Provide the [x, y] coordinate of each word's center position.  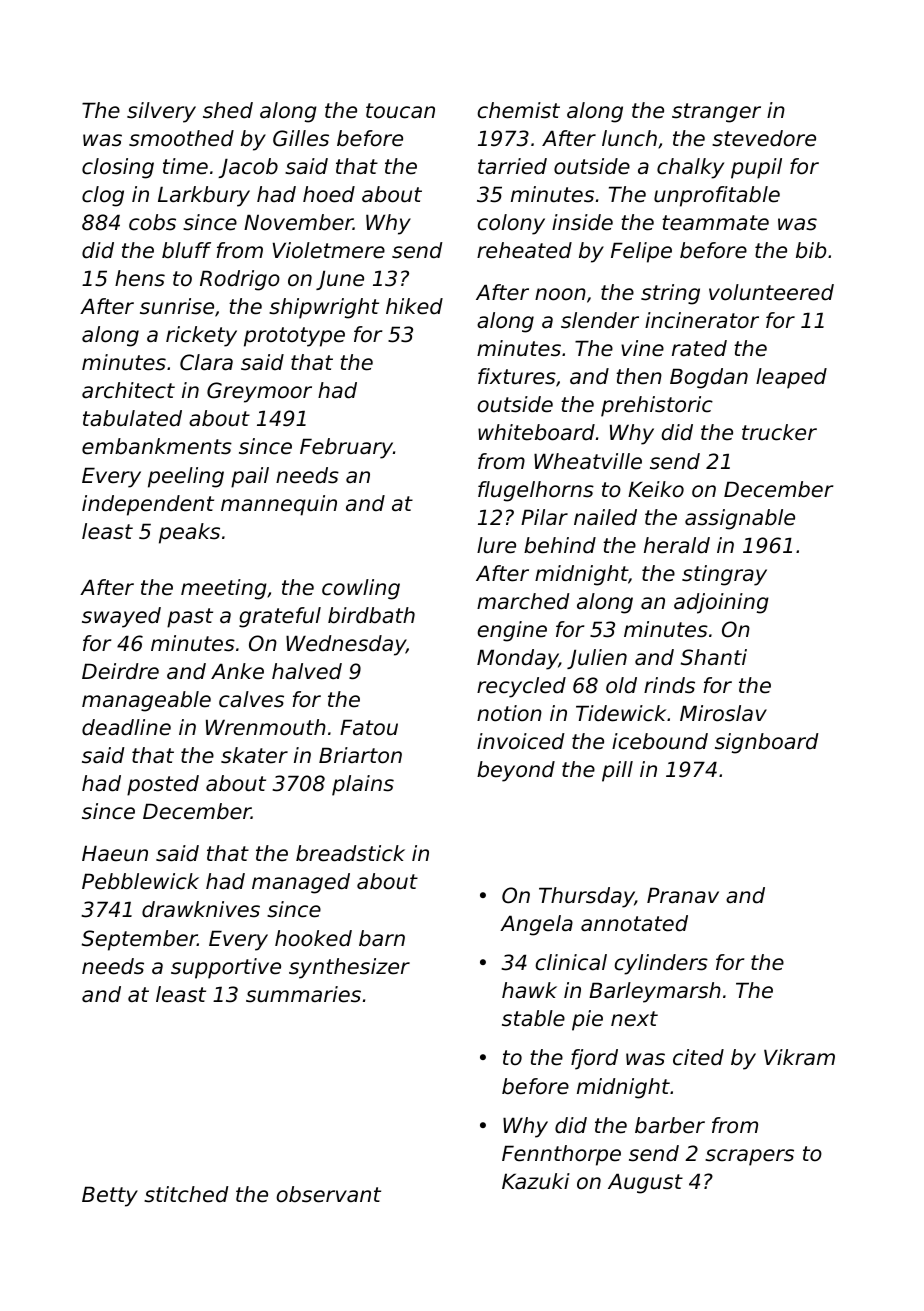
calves [251, 699]
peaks [189, 533]
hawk [529, 990]
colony [511, 224]
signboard [767, 743]
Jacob [248, 168]
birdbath [371, 615]
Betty [110, 1196]
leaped [791, 378]
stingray [724, 575]
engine [512, 631]
